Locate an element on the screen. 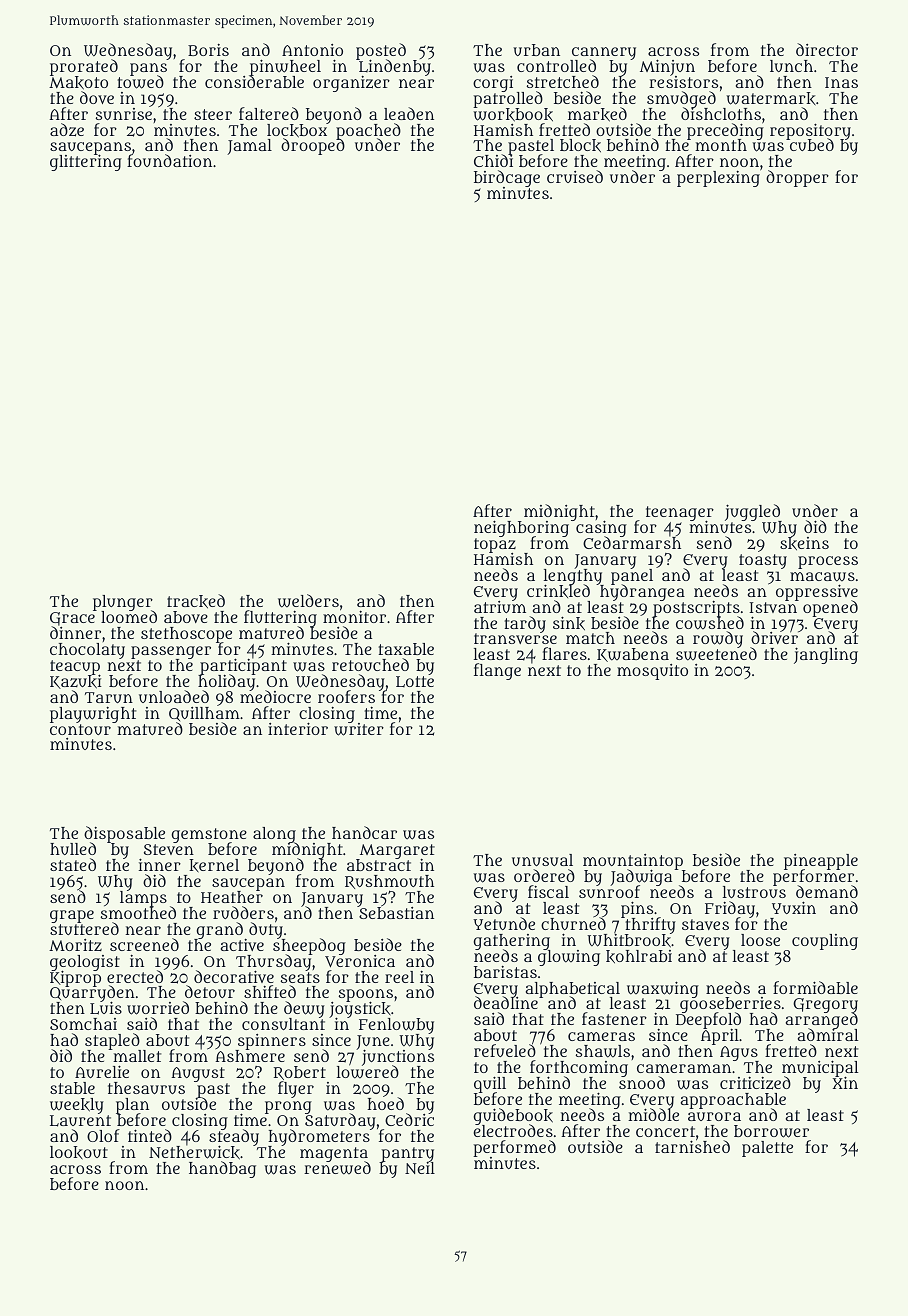 This screenshot has height=1316, width=908. Gregory is located at coordinates (825, 1006).
